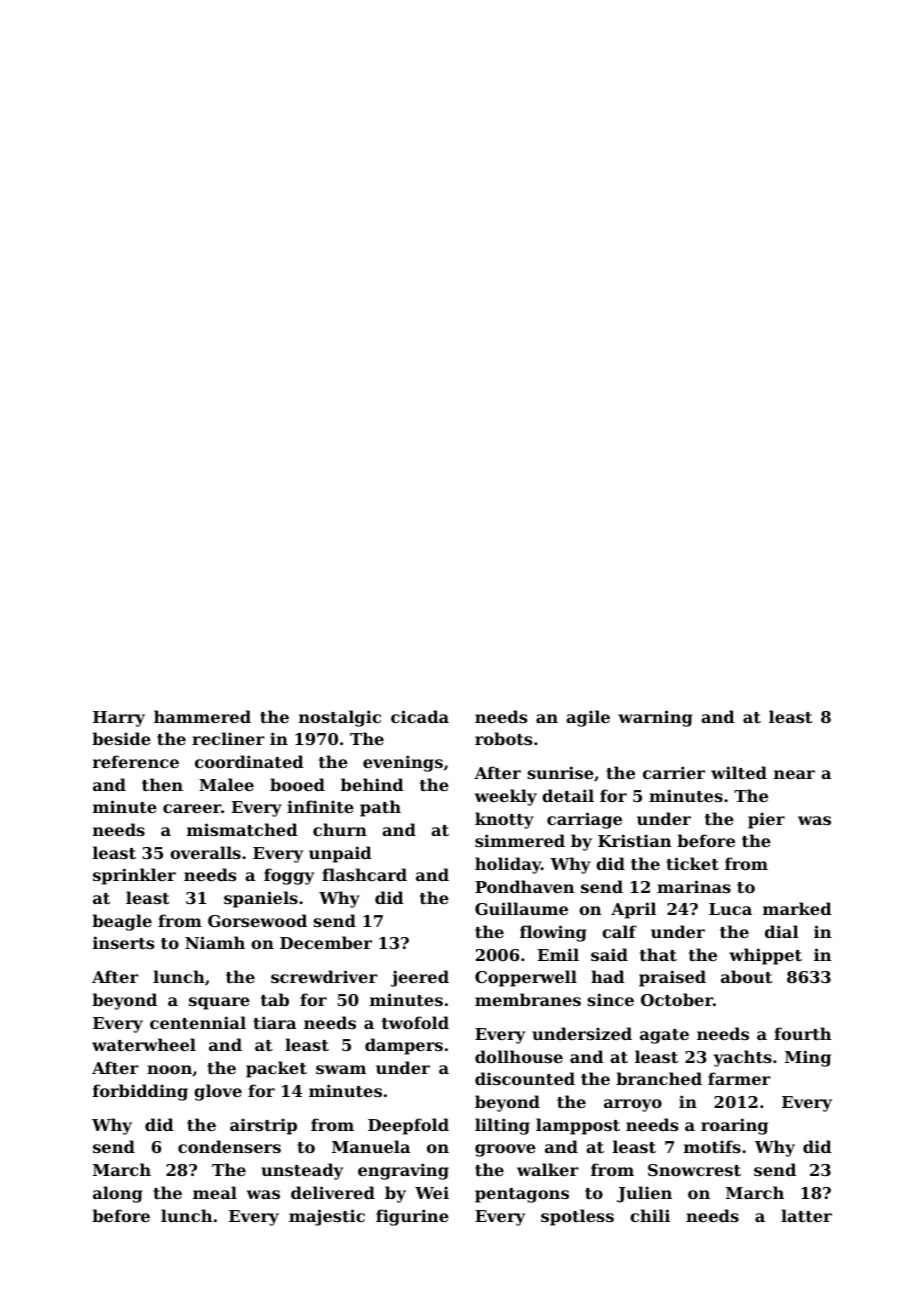 The image size is (924, 1308). I want to click on roaring, so click(734, 1126).
